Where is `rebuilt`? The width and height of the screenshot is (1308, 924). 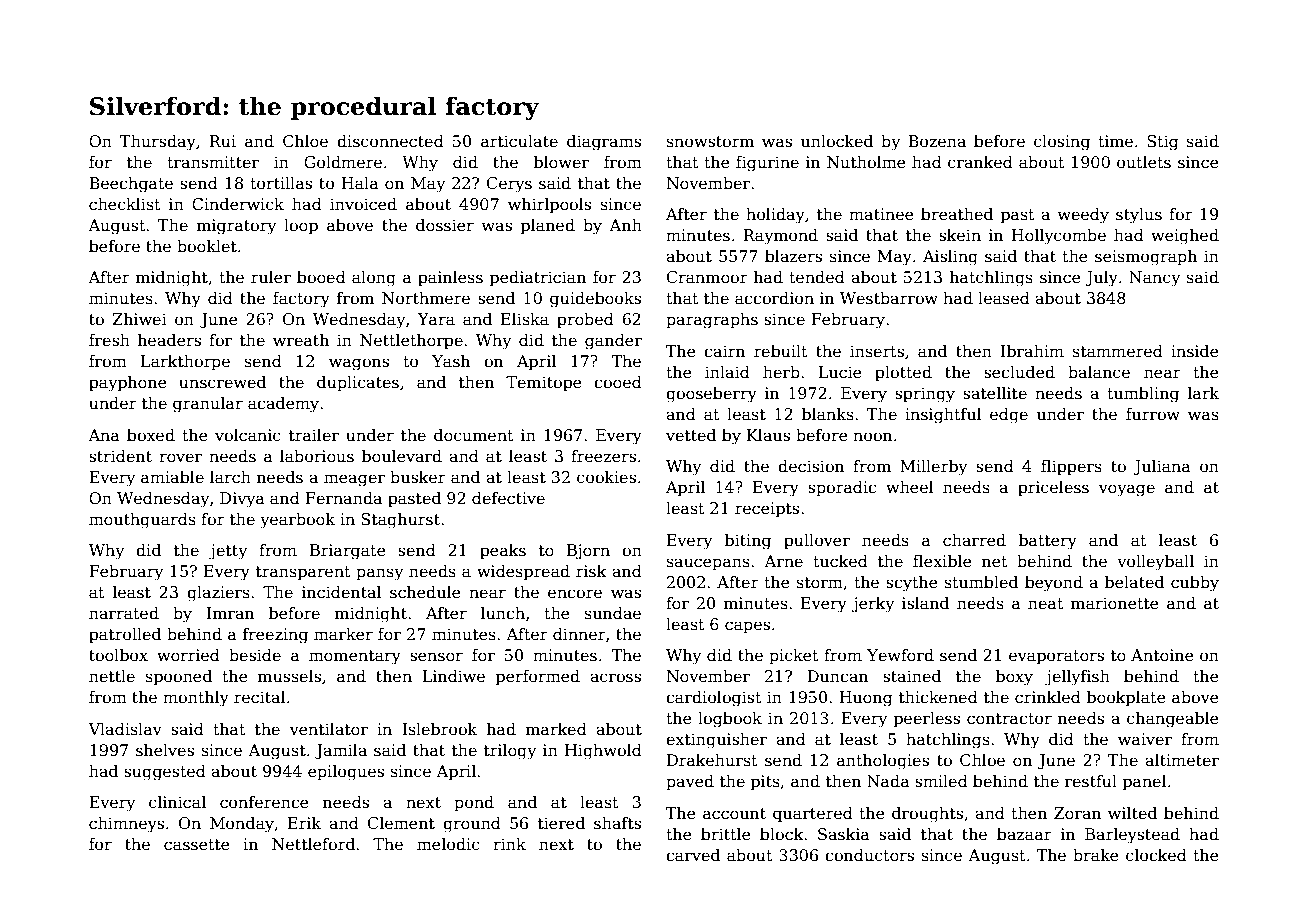 rebuilt is located at coordinates (781, 351).
